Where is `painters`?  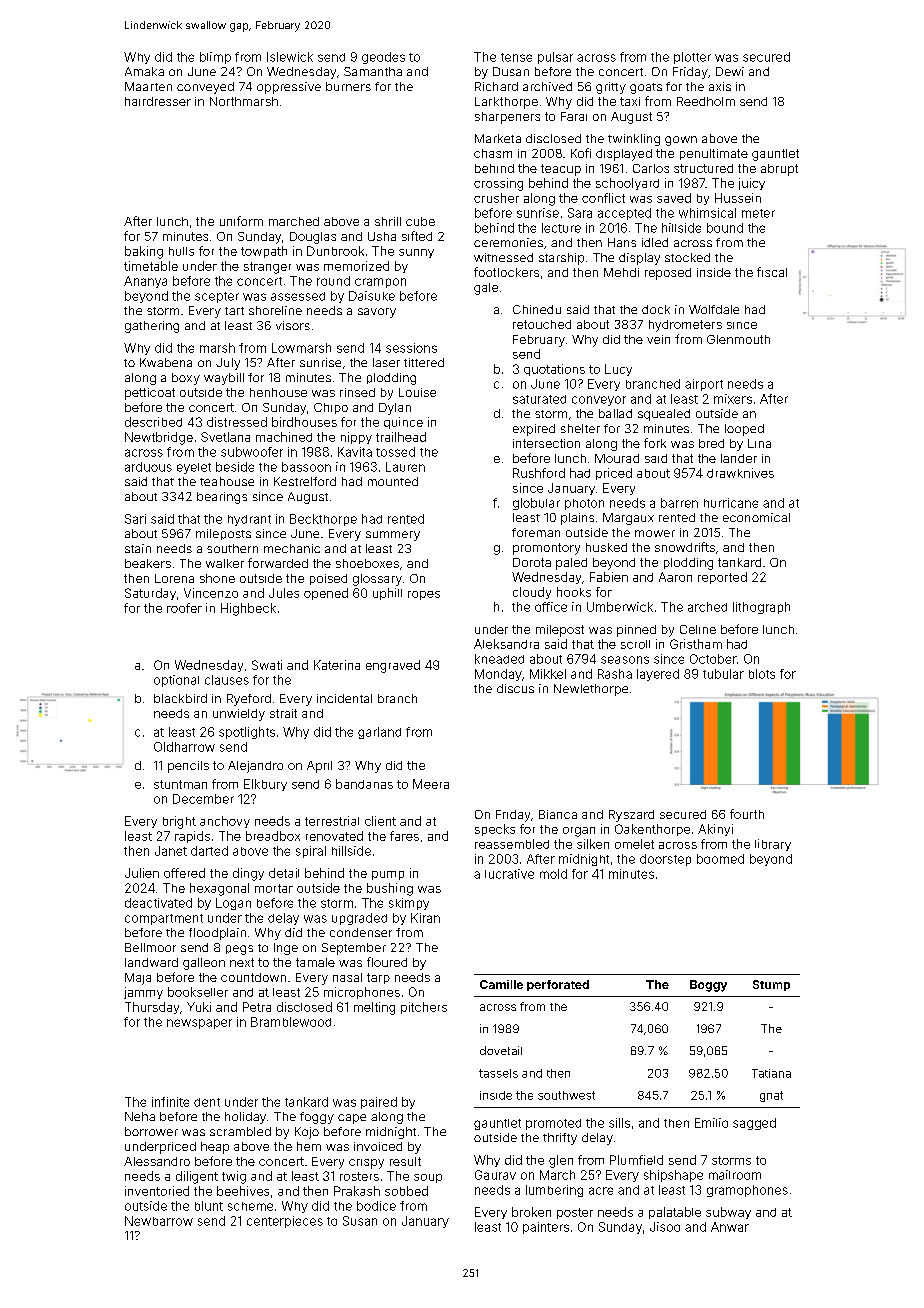
painters is located at coordinates (546, 1228).
